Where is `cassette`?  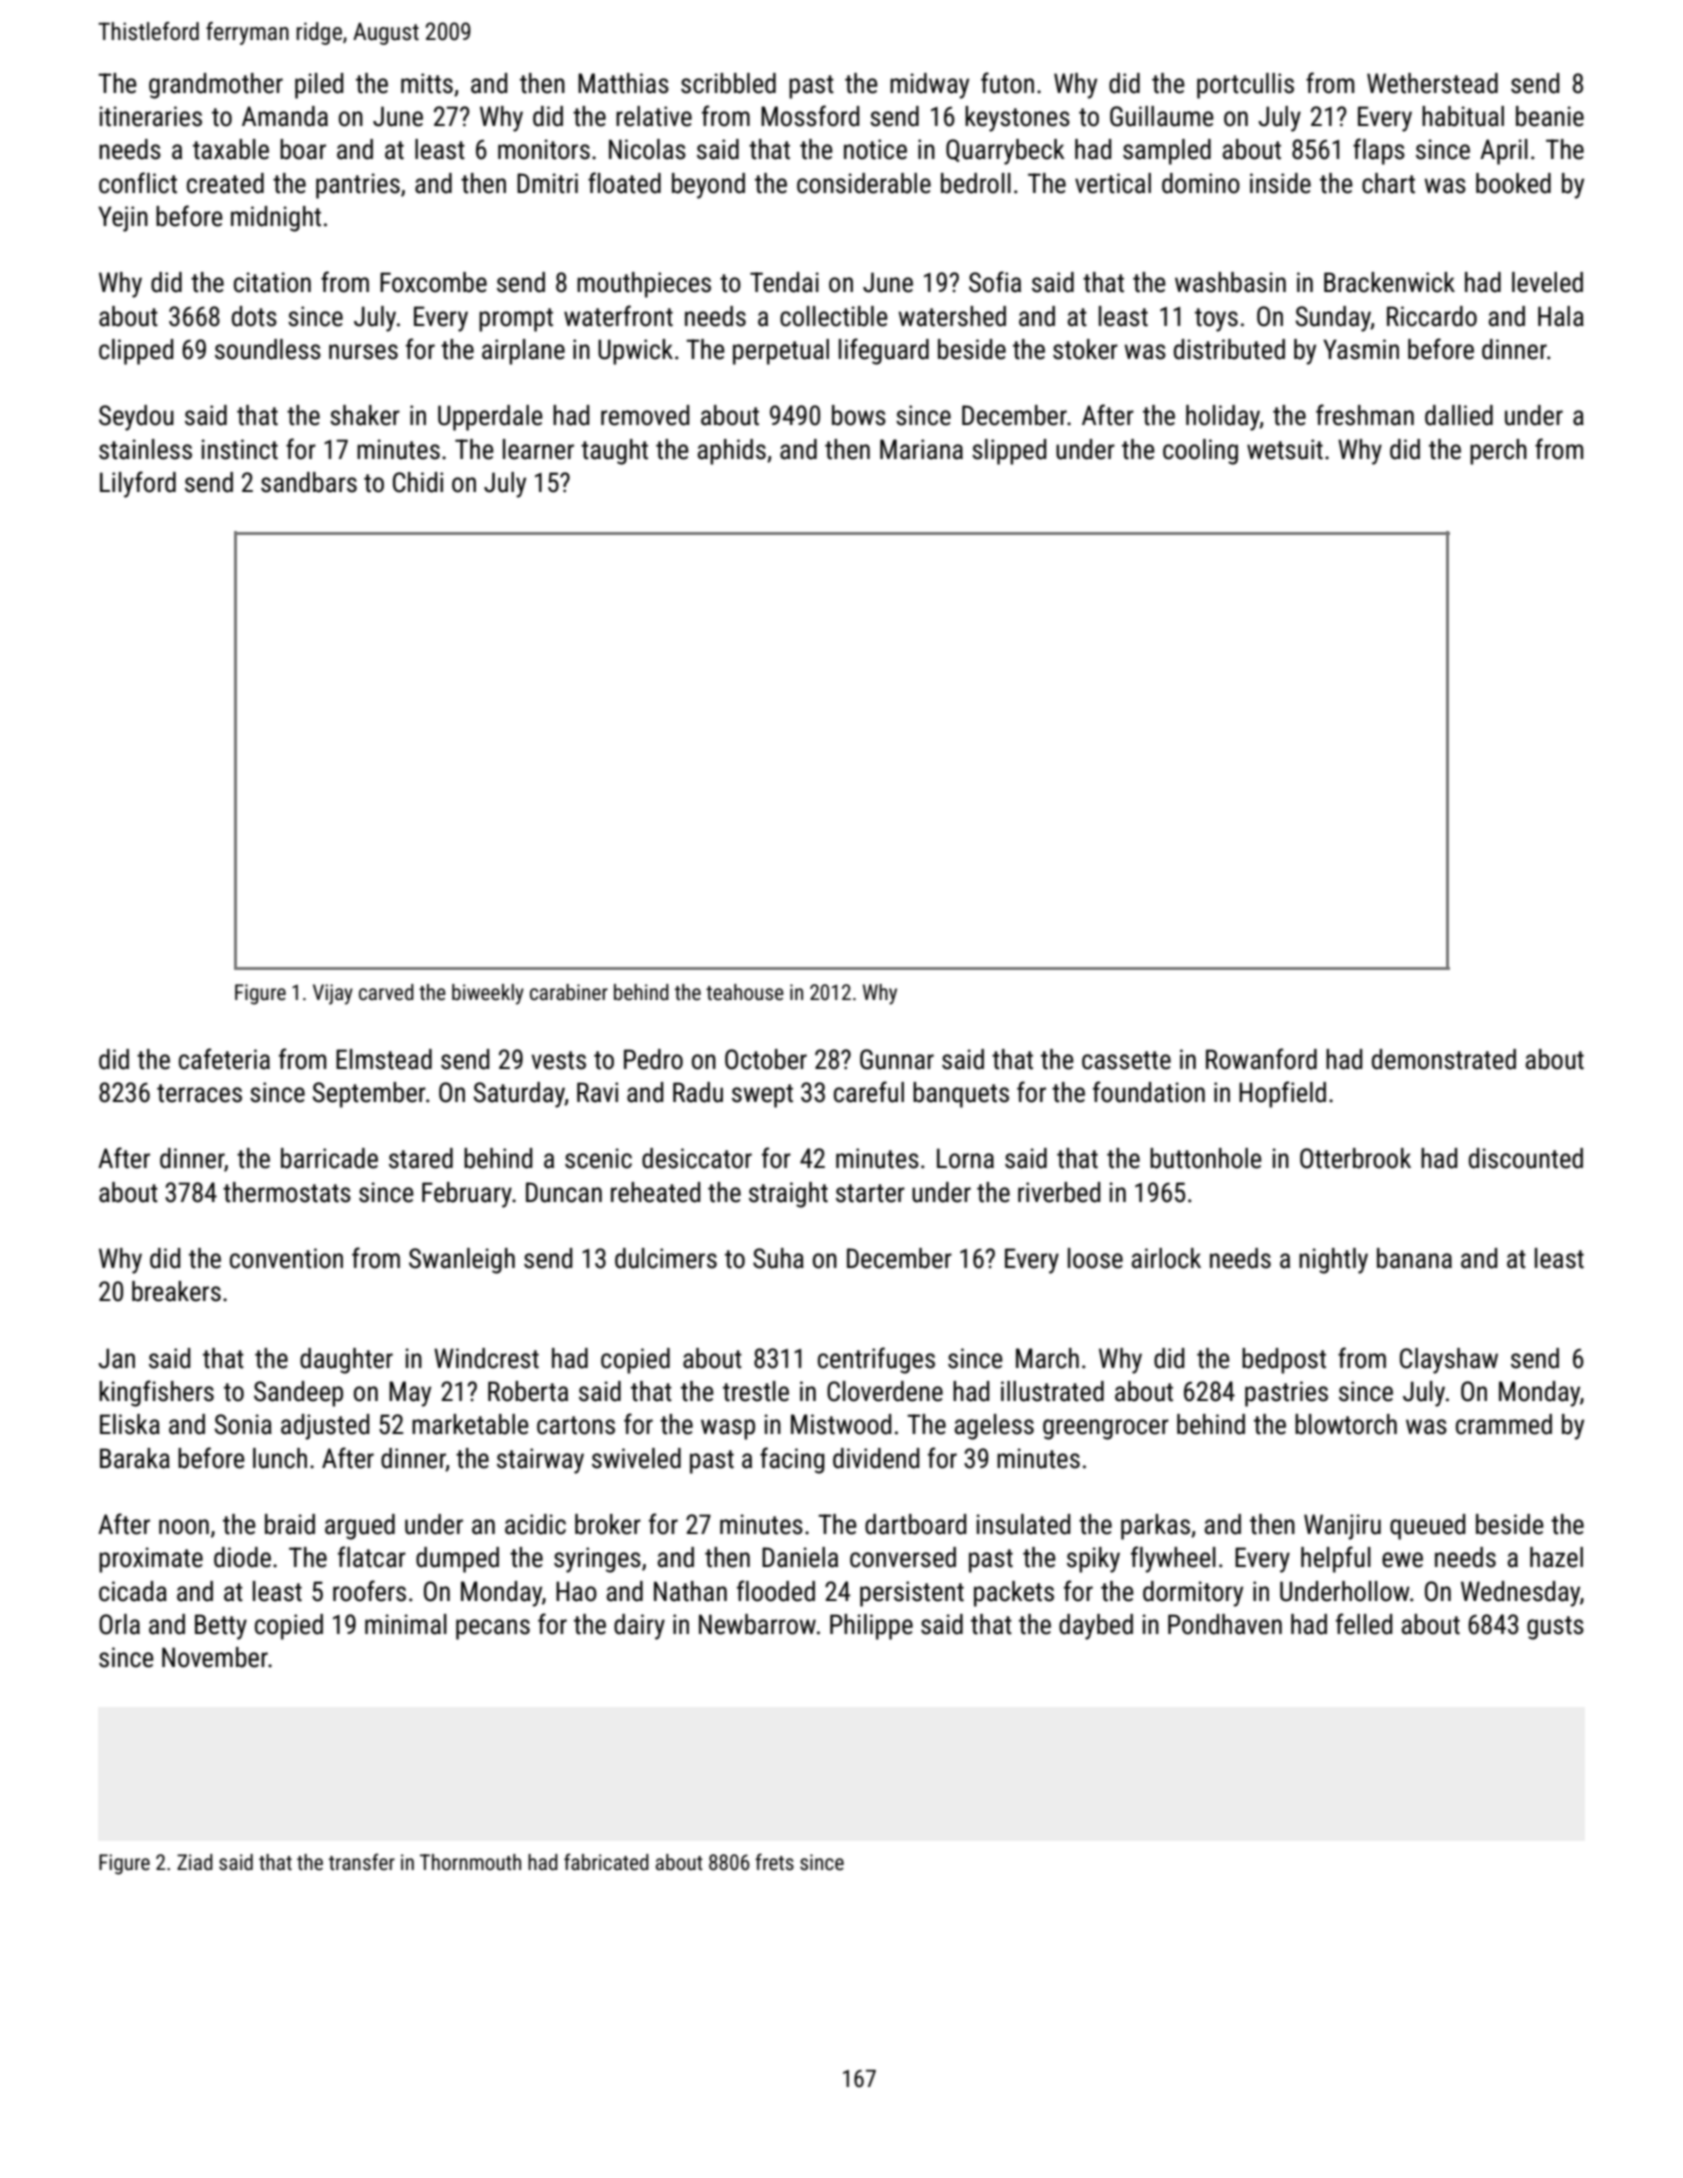
cassette is located at coordinates (1126, 1060).
